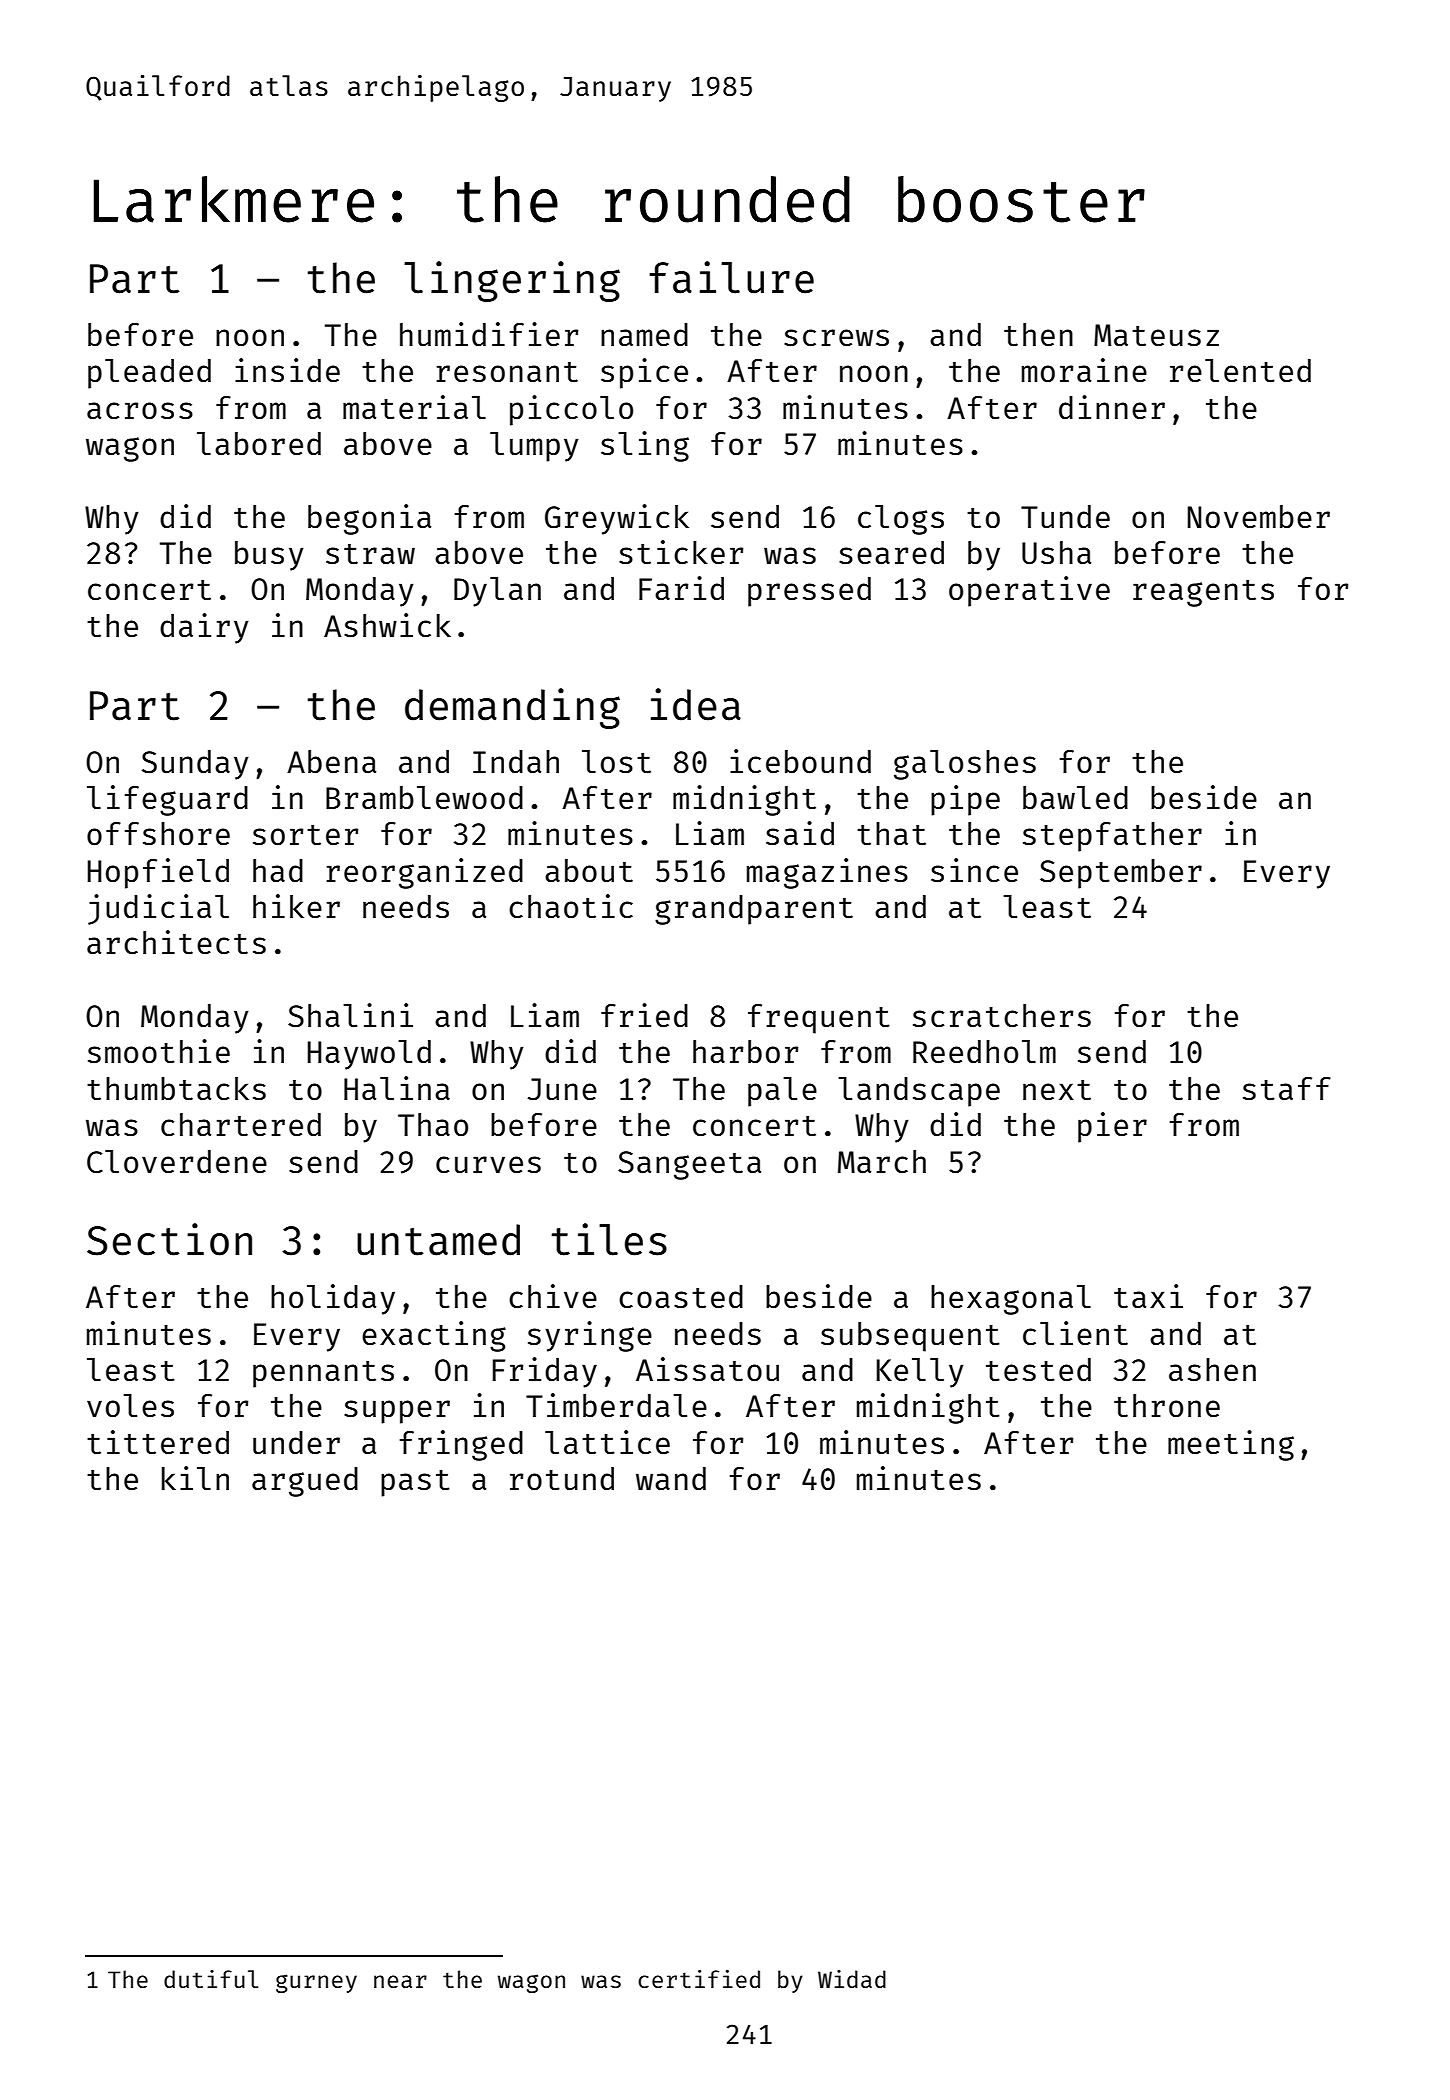 The width and height of the image is (1450, 2100). What do you see at coordinates (1156, 335) in the image?
I see `Mateusz` at bounding box center [1156, 335].
